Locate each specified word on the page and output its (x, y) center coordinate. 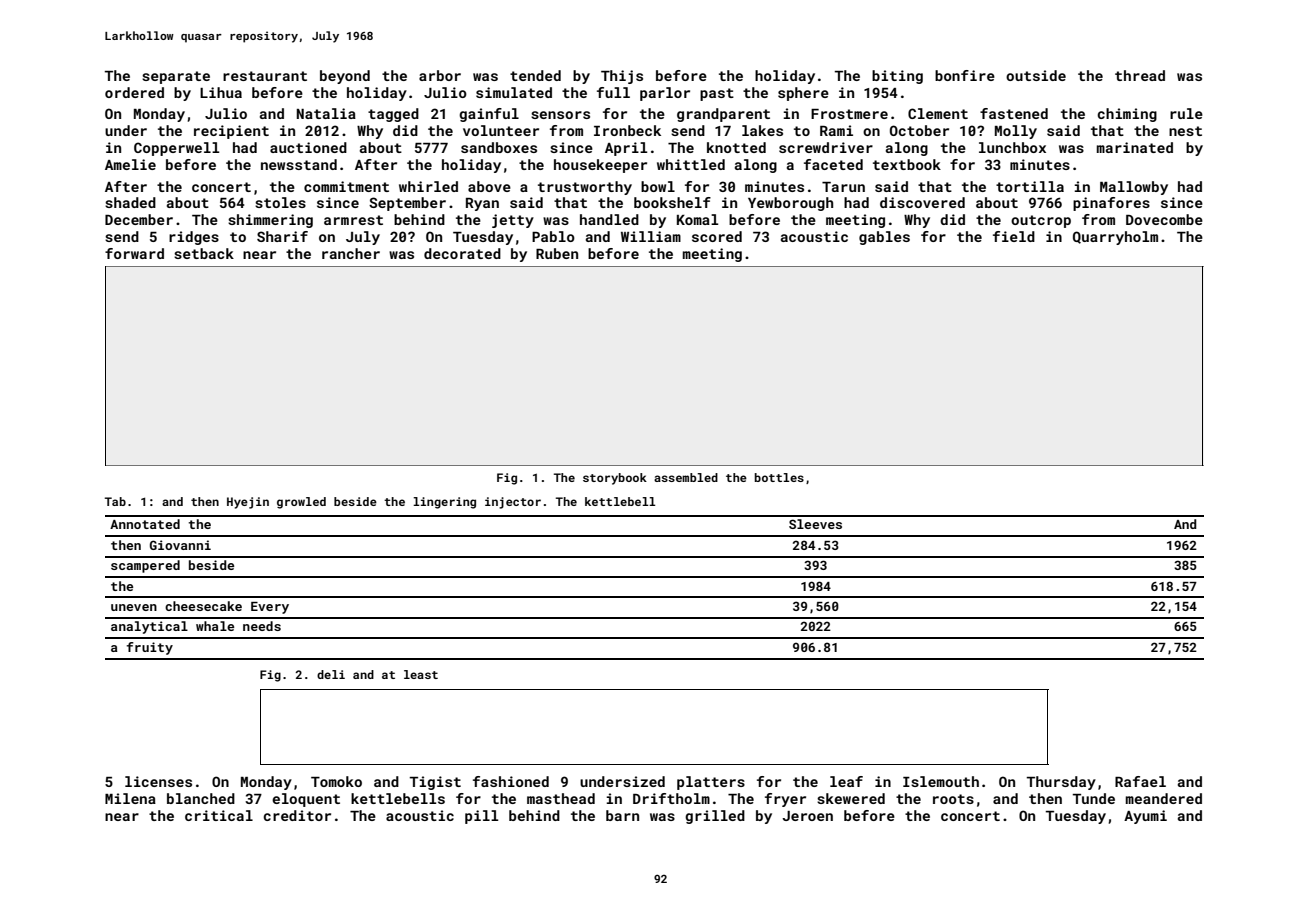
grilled (715, 817)
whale (215, 626)
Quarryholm (1115, 238)
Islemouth (941, 781)
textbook (907, 164)
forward (134, 253)
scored (717, 236)
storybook (615, 479)
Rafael (1140, 781)
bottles (779, 477)
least (421, 674)
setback (204, 253)
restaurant (265, 76)
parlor (665, 94)
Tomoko (336, 781)
